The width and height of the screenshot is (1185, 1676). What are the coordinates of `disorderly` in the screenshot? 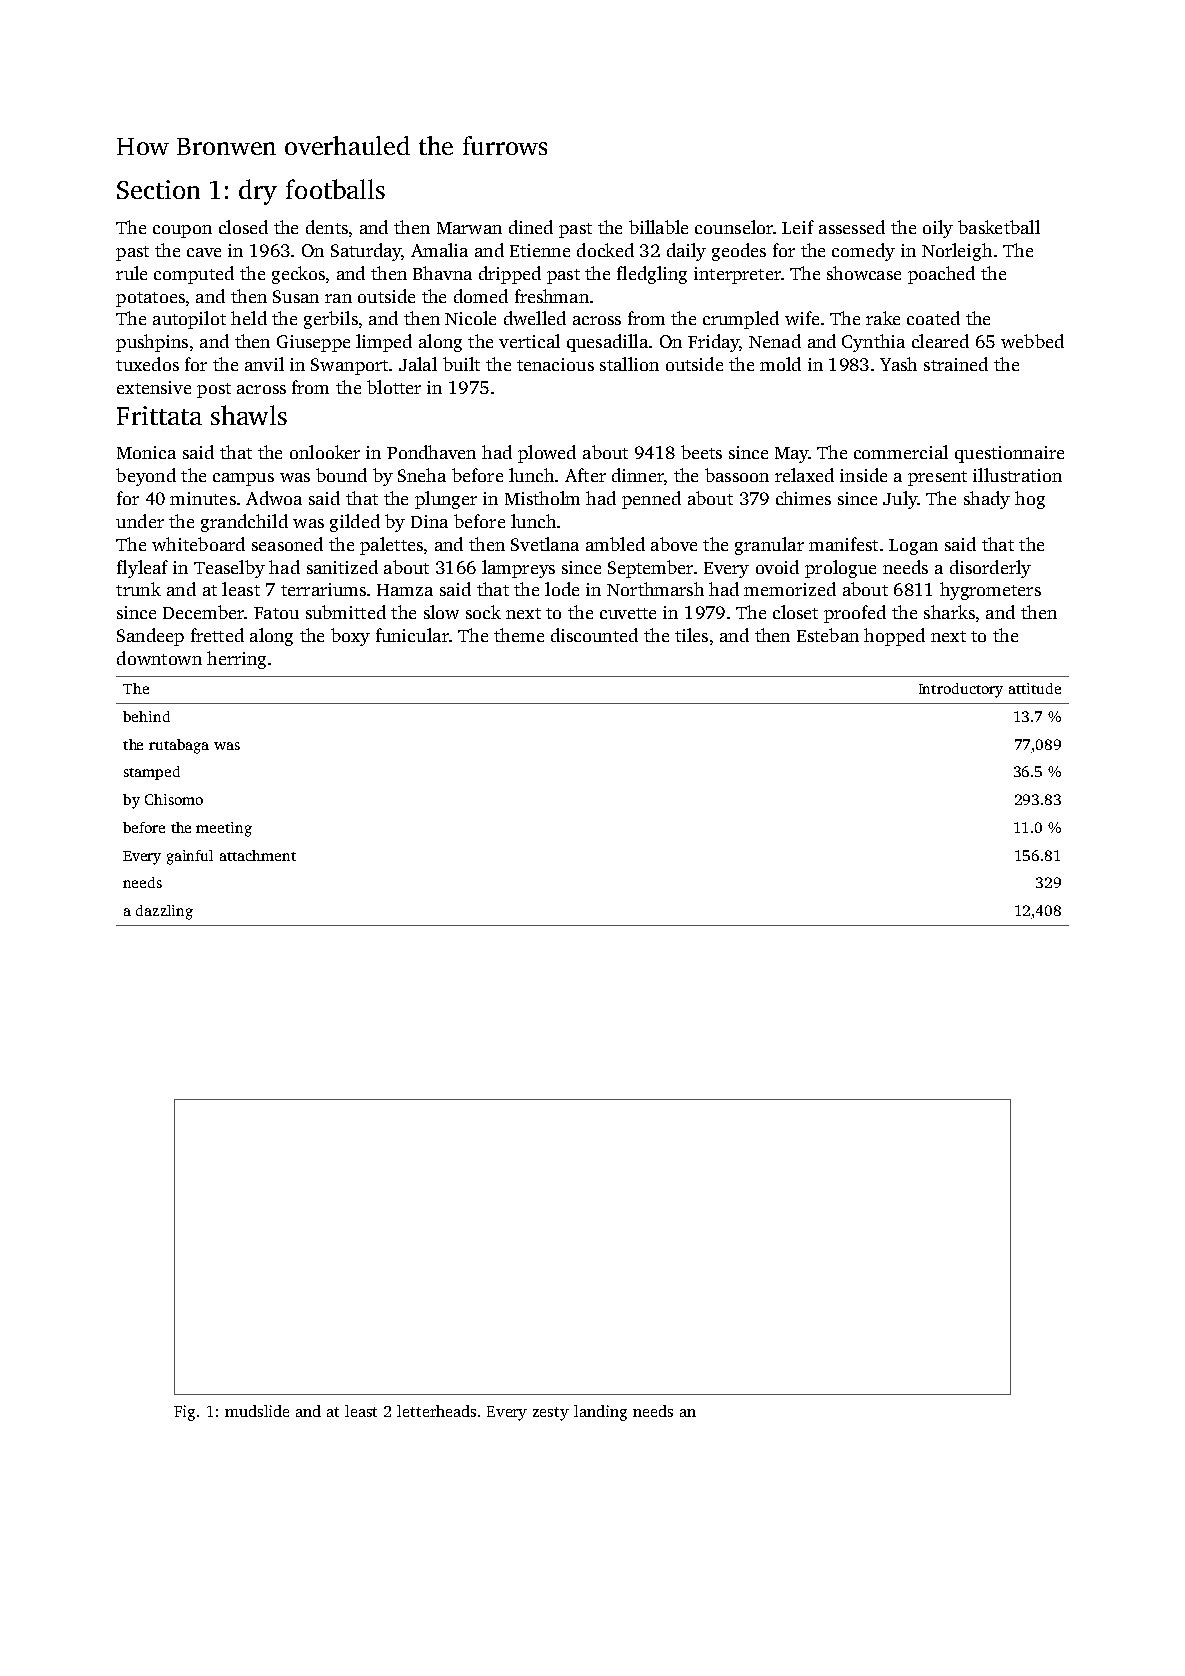 It's located at (990, 569).
